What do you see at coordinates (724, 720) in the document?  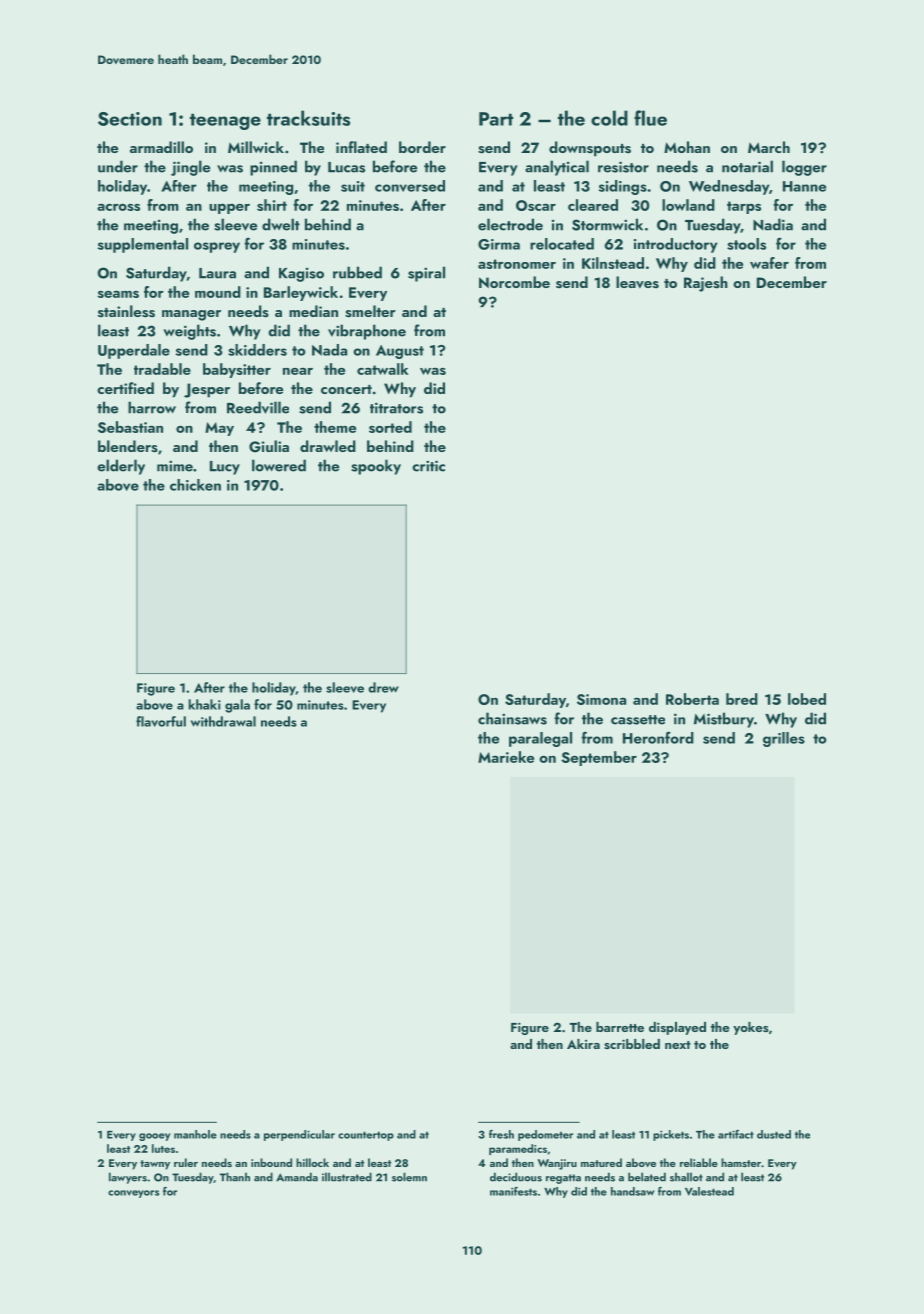 I see `Mistbury` at bounding box center [724, 720].
